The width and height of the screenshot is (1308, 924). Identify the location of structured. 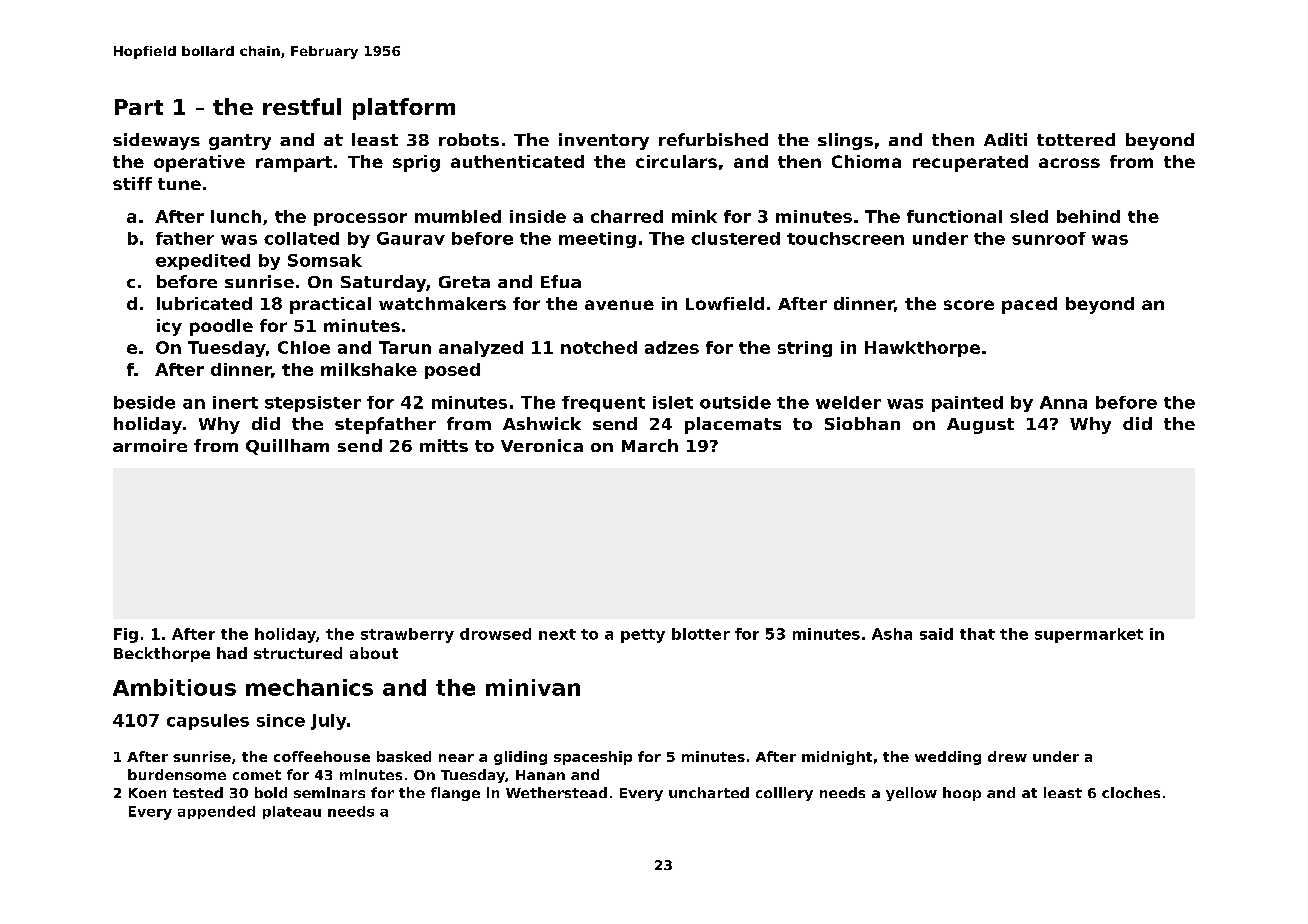
(298, 653).
